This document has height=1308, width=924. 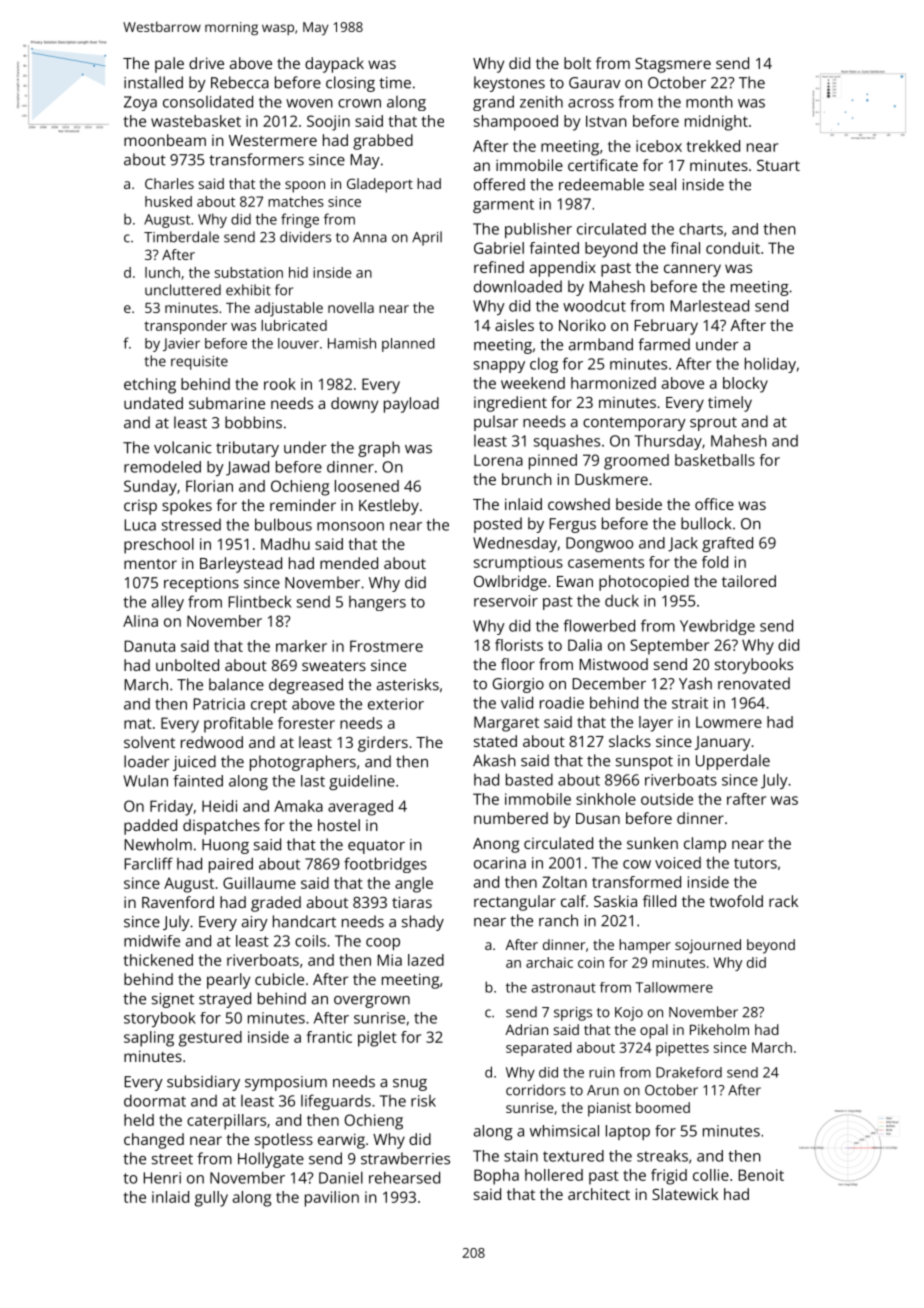 What do you see at coordinates (673, 65) in the document?
I see `Stagsmere` at bounding box center [673, 65].
